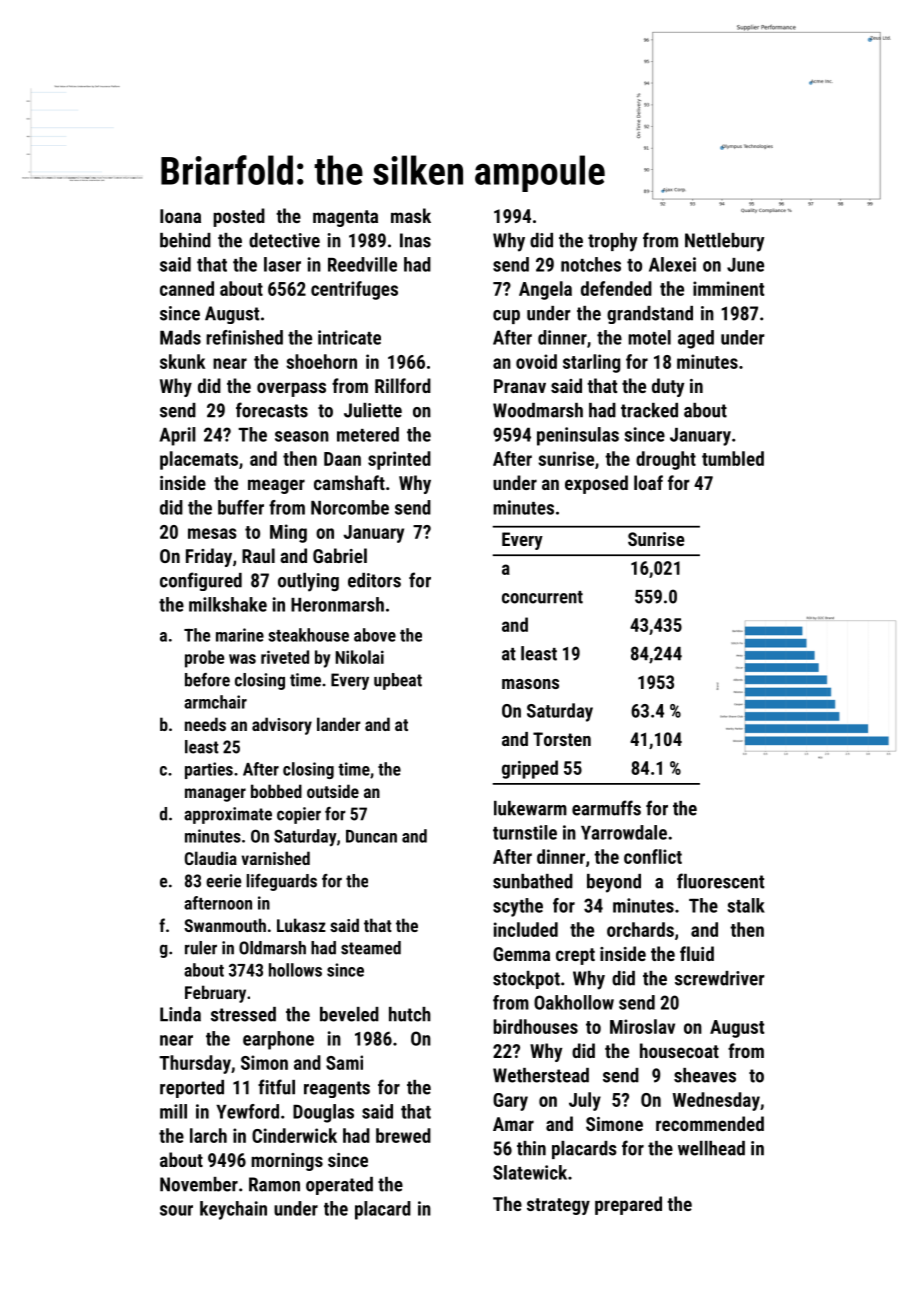  Describe the element at coordinates (535, 1026) in the screenshot. I see `birdhouses` at that location.
